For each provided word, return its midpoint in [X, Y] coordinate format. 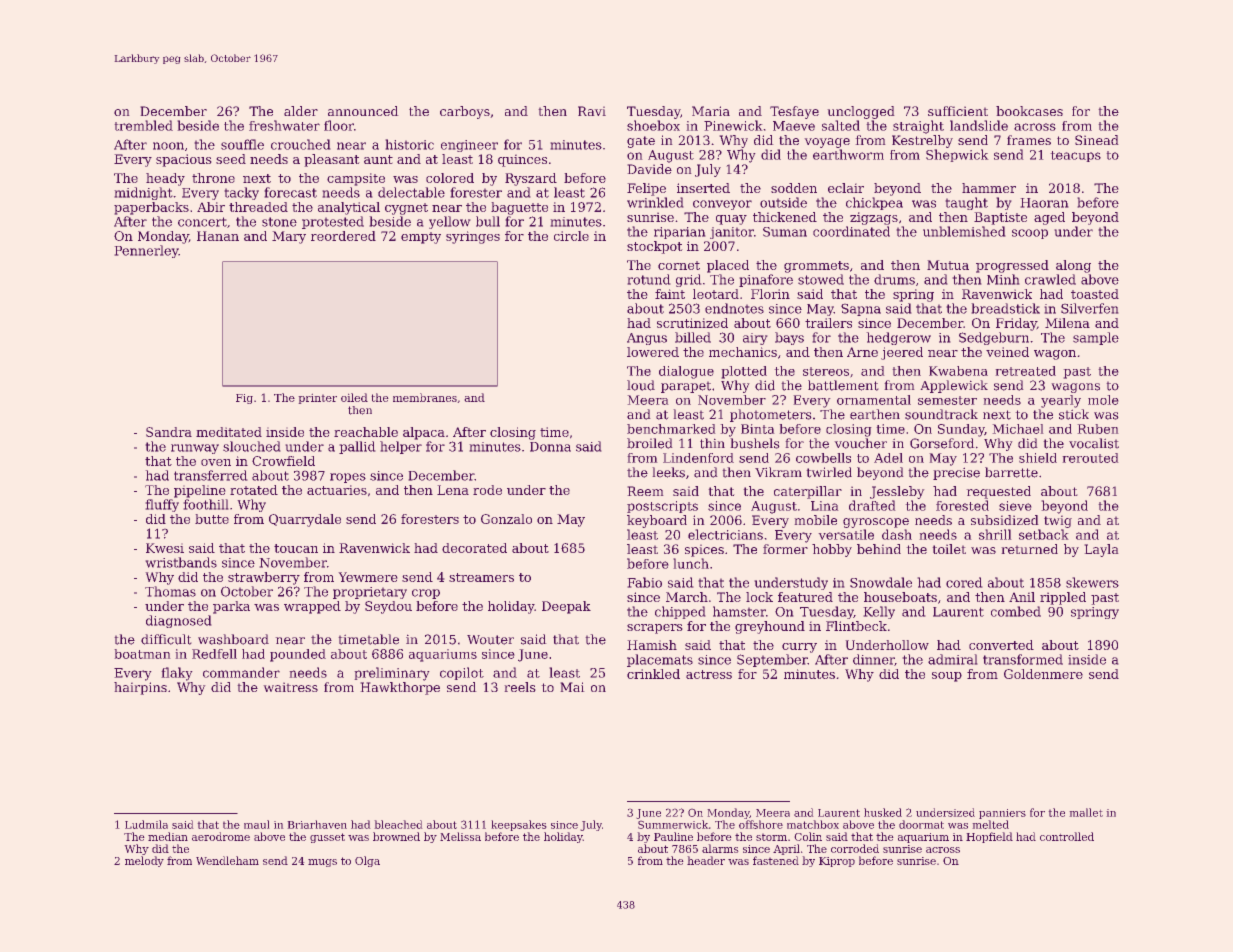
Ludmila [146, 824]
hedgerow [898, 338]
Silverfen [1090, 308]
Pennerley [146, 251]
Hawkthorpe [400, 688]
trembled [143, 125]
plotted [744, 372]
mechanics [743, 352]
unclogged [861, 112]
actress [709, 674]
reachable [366, 432]
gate [641, 142]
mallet [1086, 812]
